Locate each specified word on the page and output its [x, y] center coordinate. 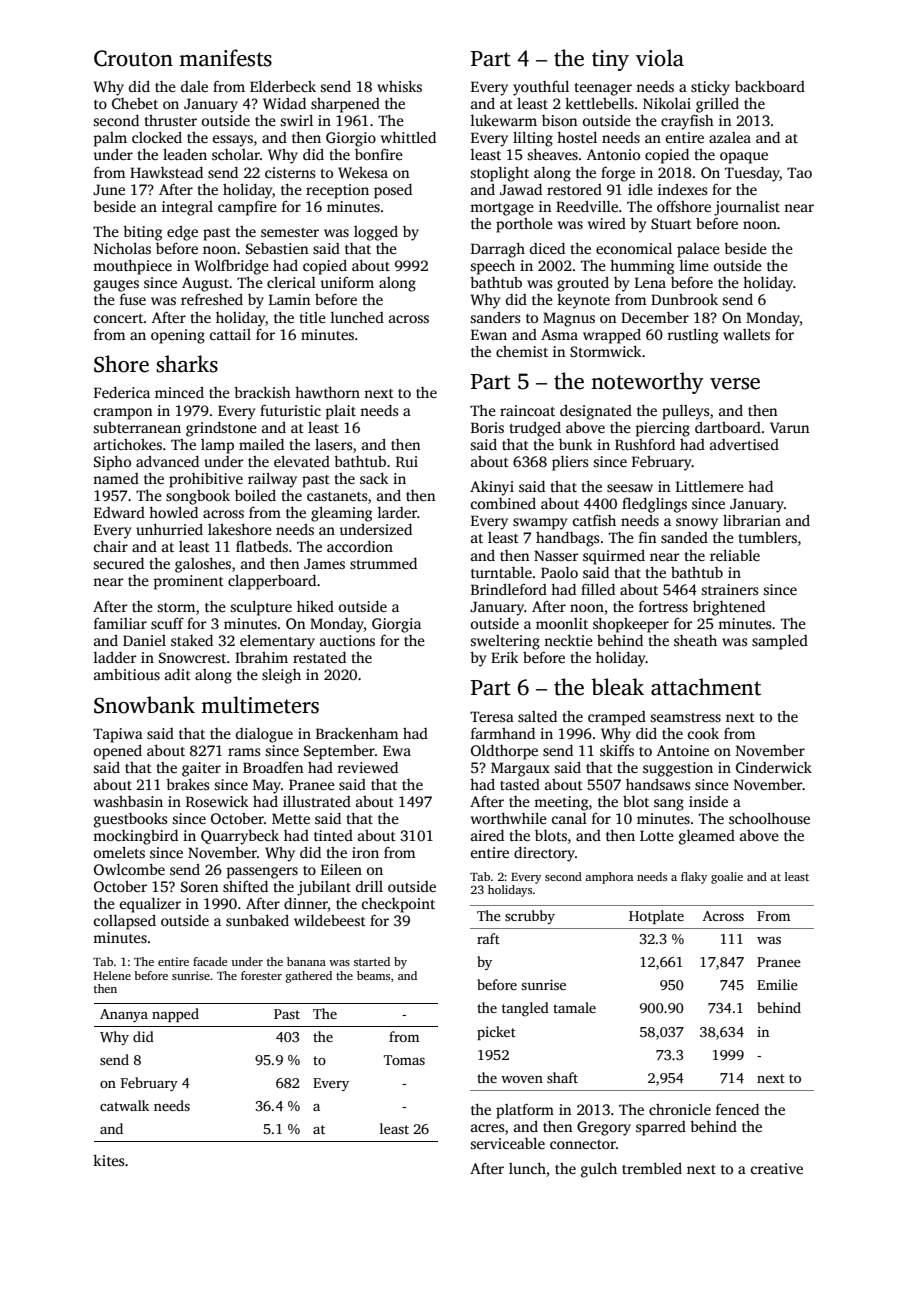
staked [192, 640]
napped [175, 1015]
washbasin [128, 801]
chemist [522, 351]
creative [777, 1168]
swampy [540, 524]
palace [698, 250]
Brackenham [357, 733]
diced [547, 248]
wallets [746, 334]
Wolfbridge [232, 267]
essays [233, 141]
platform [525, 1111]
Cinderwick [774, 767]
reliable [735, 555]
